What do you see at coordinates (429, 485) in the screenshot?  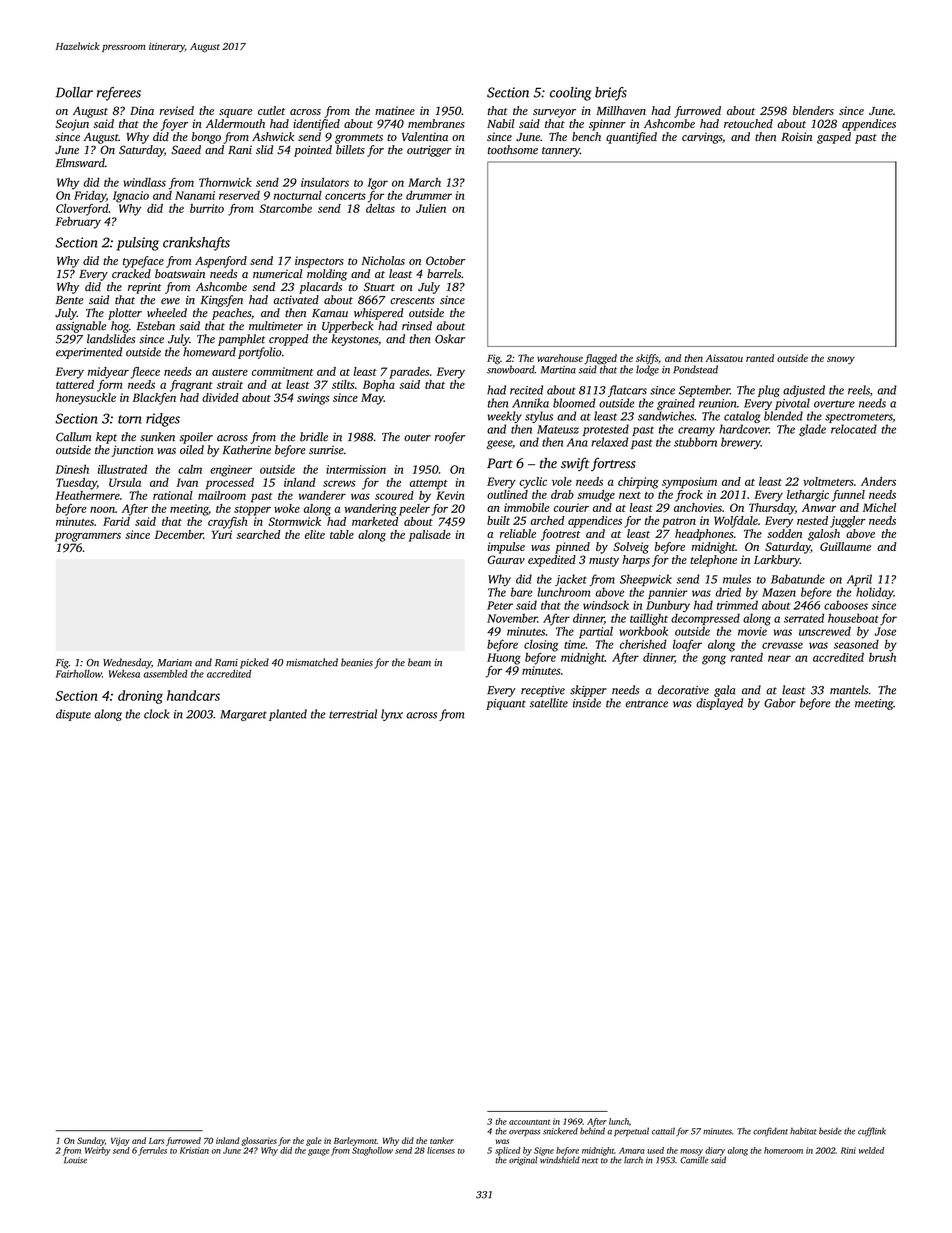 I see `attempt` at bounding box center [429, 485].
